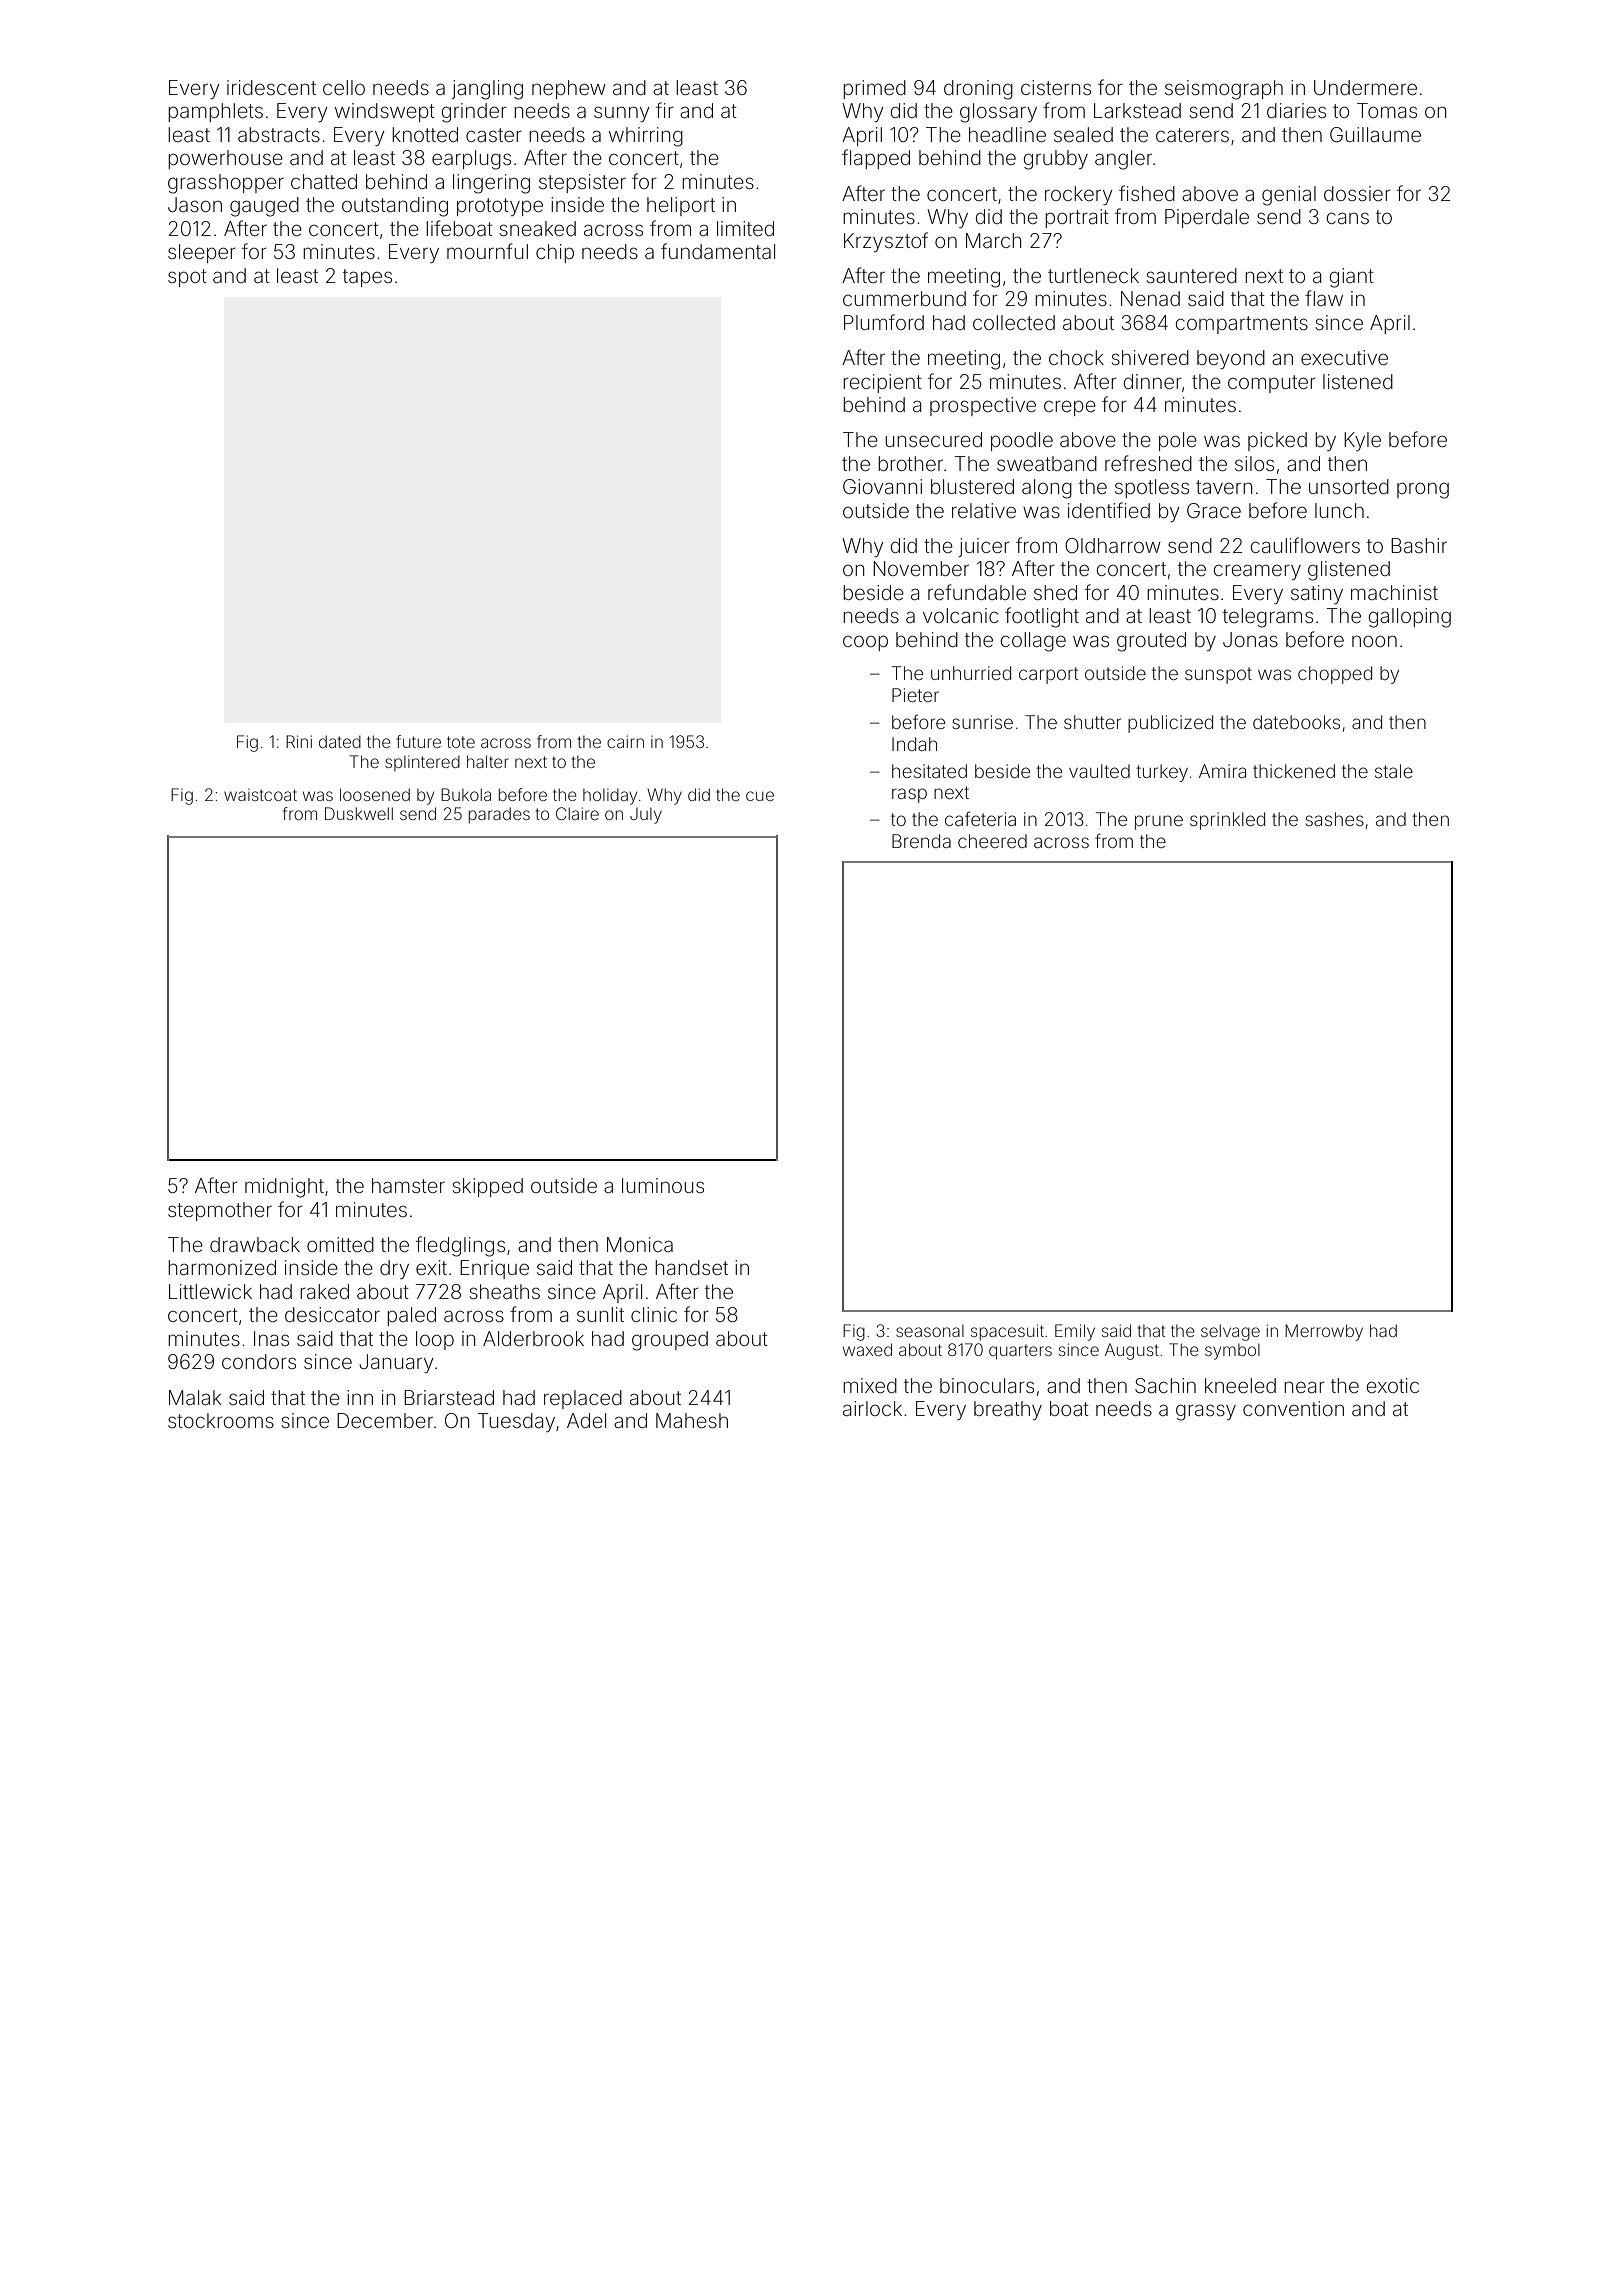 This document has height=2292, width=1620. Describe the element at coordinates (504, 1291) in the document. I see `sheaths` at that location.
